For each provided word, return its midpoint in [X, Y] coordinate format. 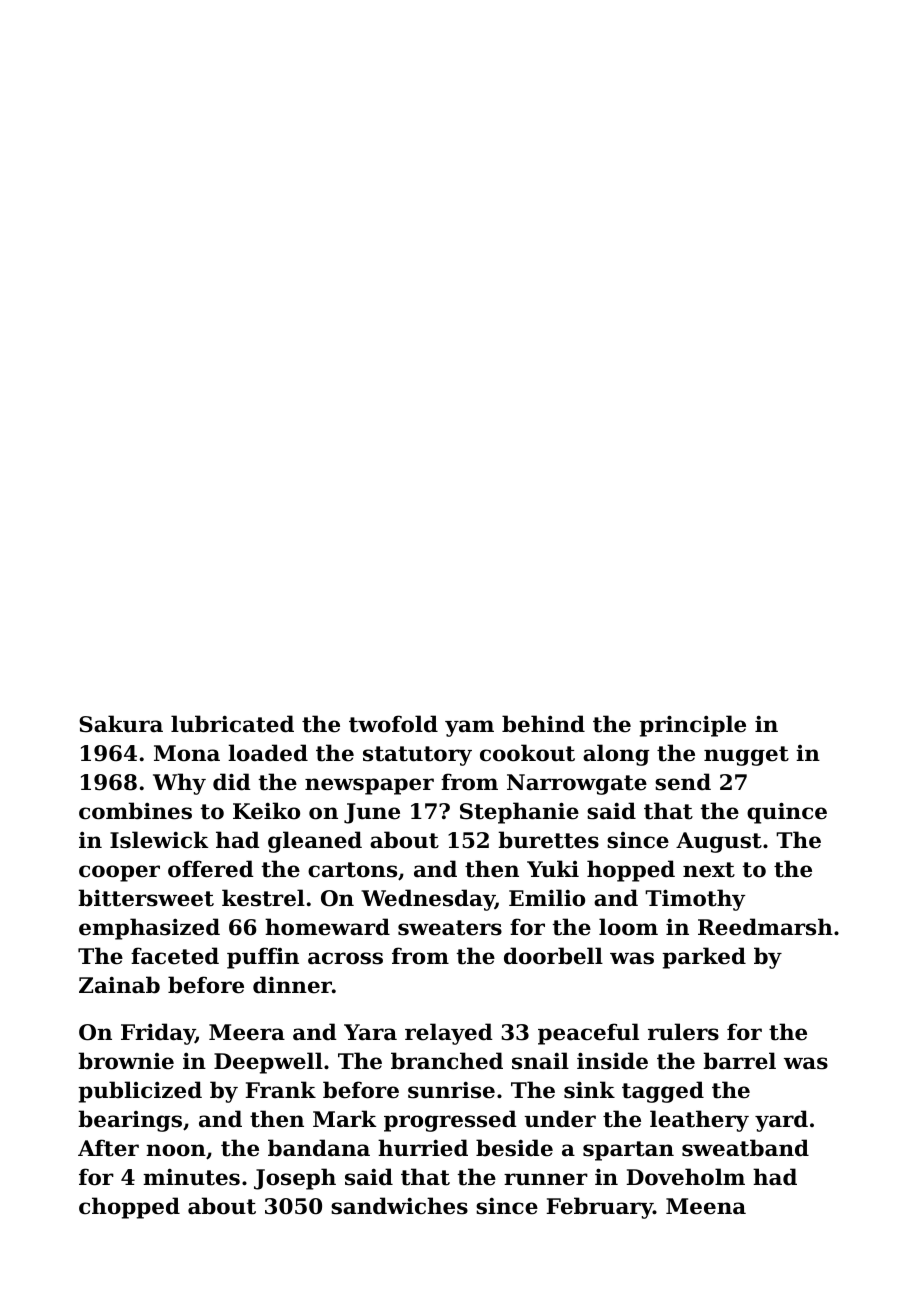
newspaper [369, 786]
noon [176, 1150]
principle [692, 726]
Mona [187, 753]
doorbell [553, 956]
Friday [158, 1034]
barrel [739, 1061]
